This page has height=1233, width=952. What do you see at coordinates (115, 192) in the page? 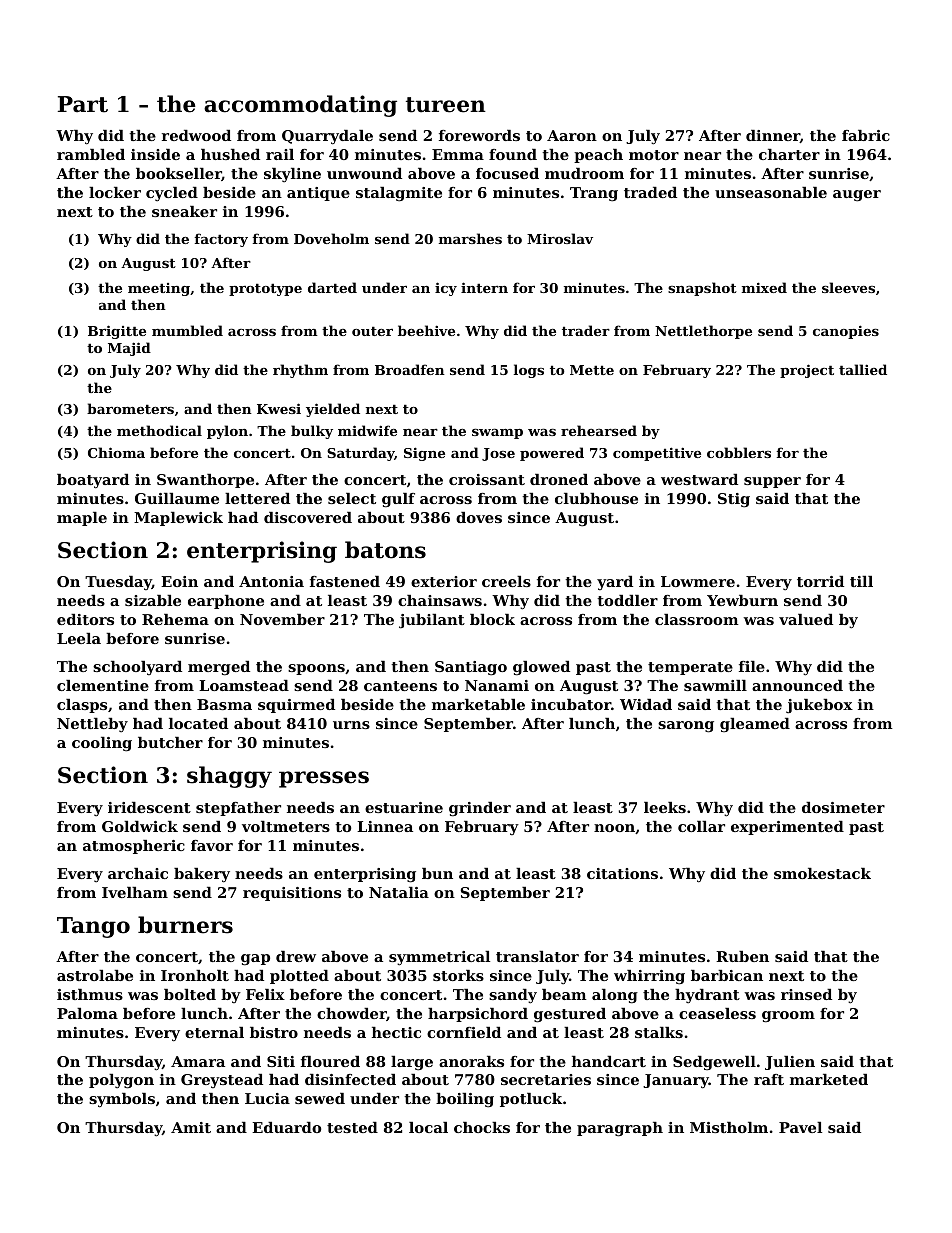
I see `locker` at bounding box center [115, 192].
